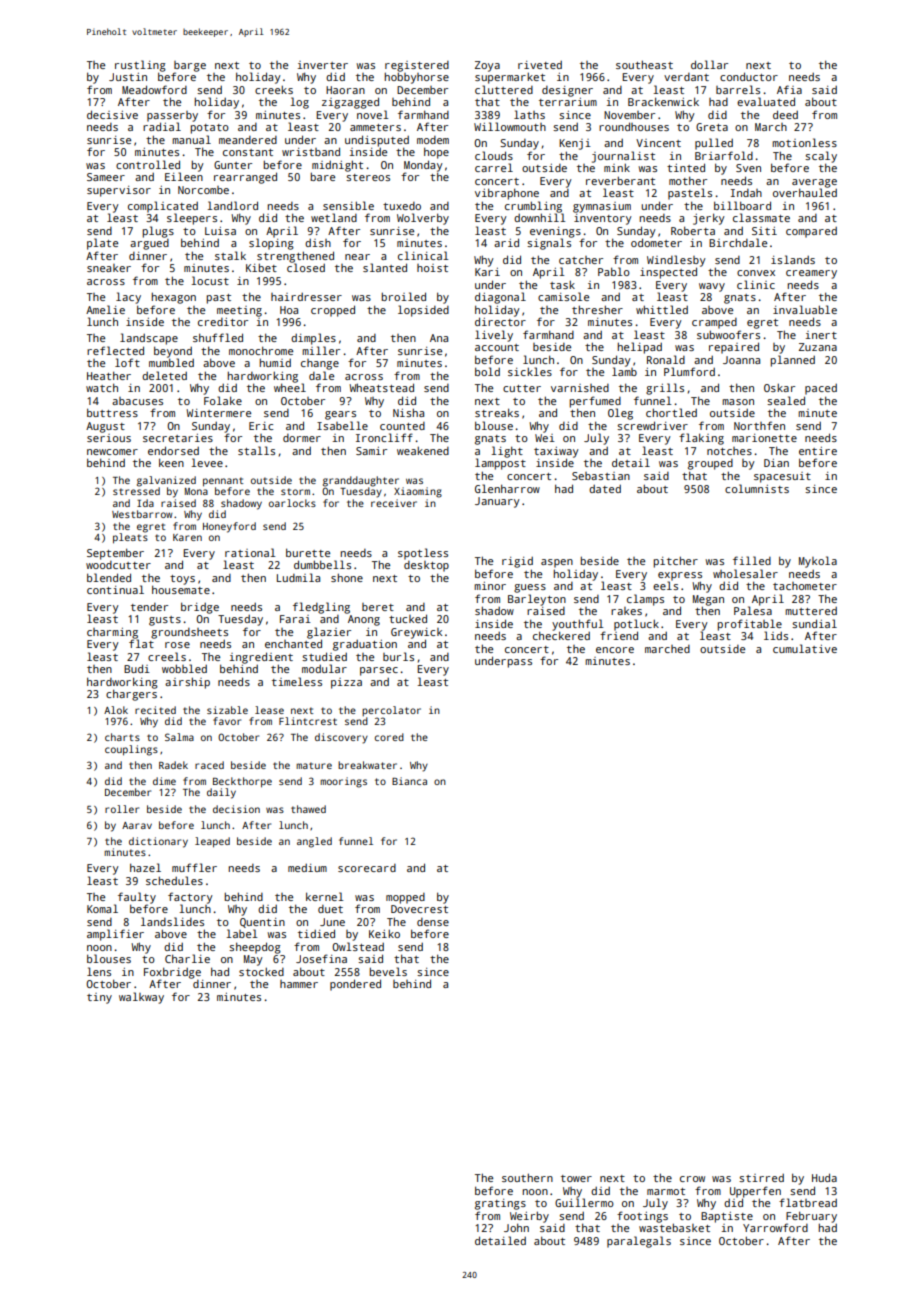 The image size is (924, 1308). Describe the element at coordinates (500, 464) in the screenshot. I see `lamppost` at that location.
